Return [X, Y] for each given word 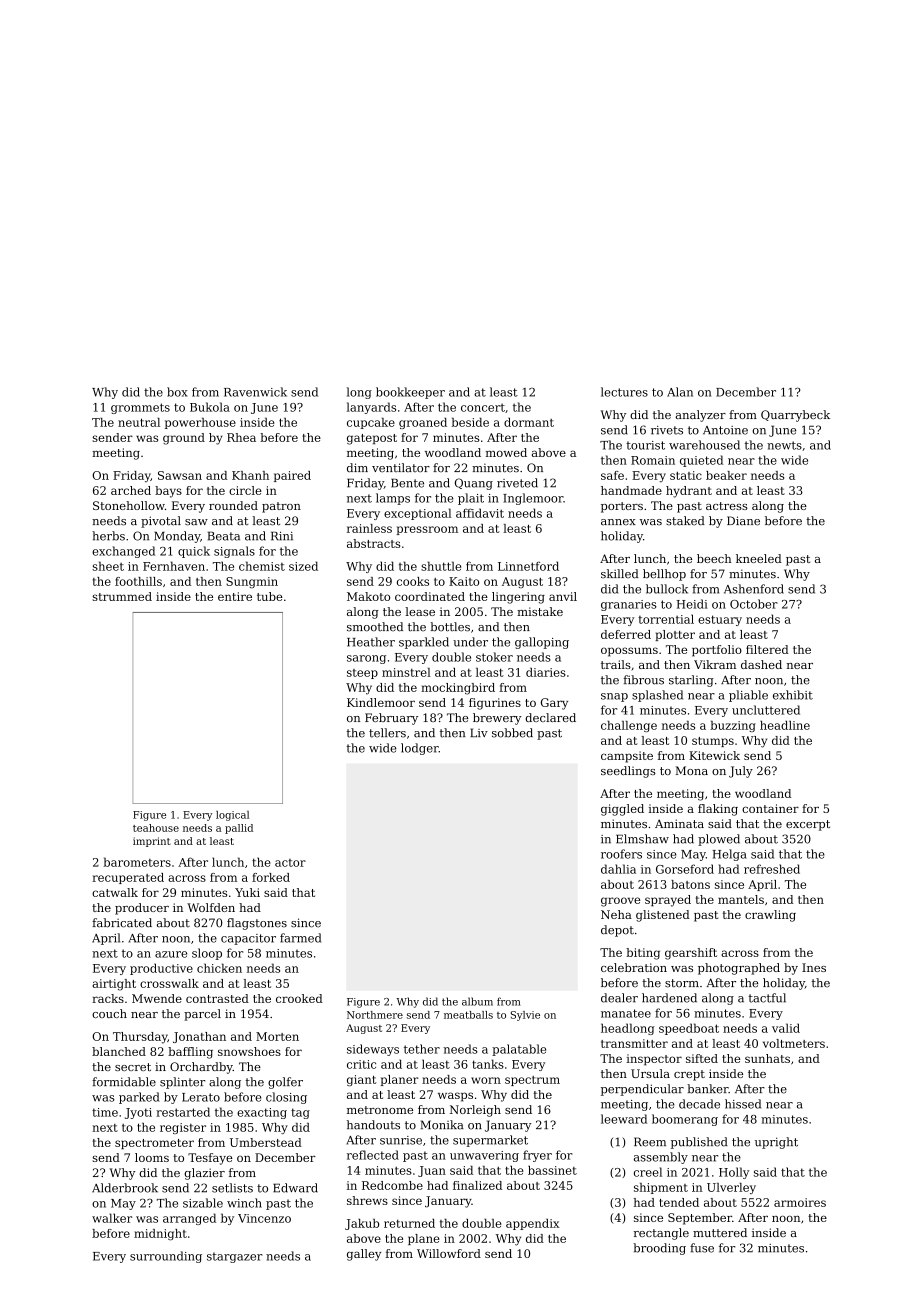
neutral [139, 422]
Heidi [692, 604]
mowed [506, 452]
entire [235, 596]
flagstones [257, 924]
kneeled [759, 558]
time [105, 1112]
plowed [719, 840]
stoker [494, 657]
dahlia [618, 869]
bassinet [552, 1170]
